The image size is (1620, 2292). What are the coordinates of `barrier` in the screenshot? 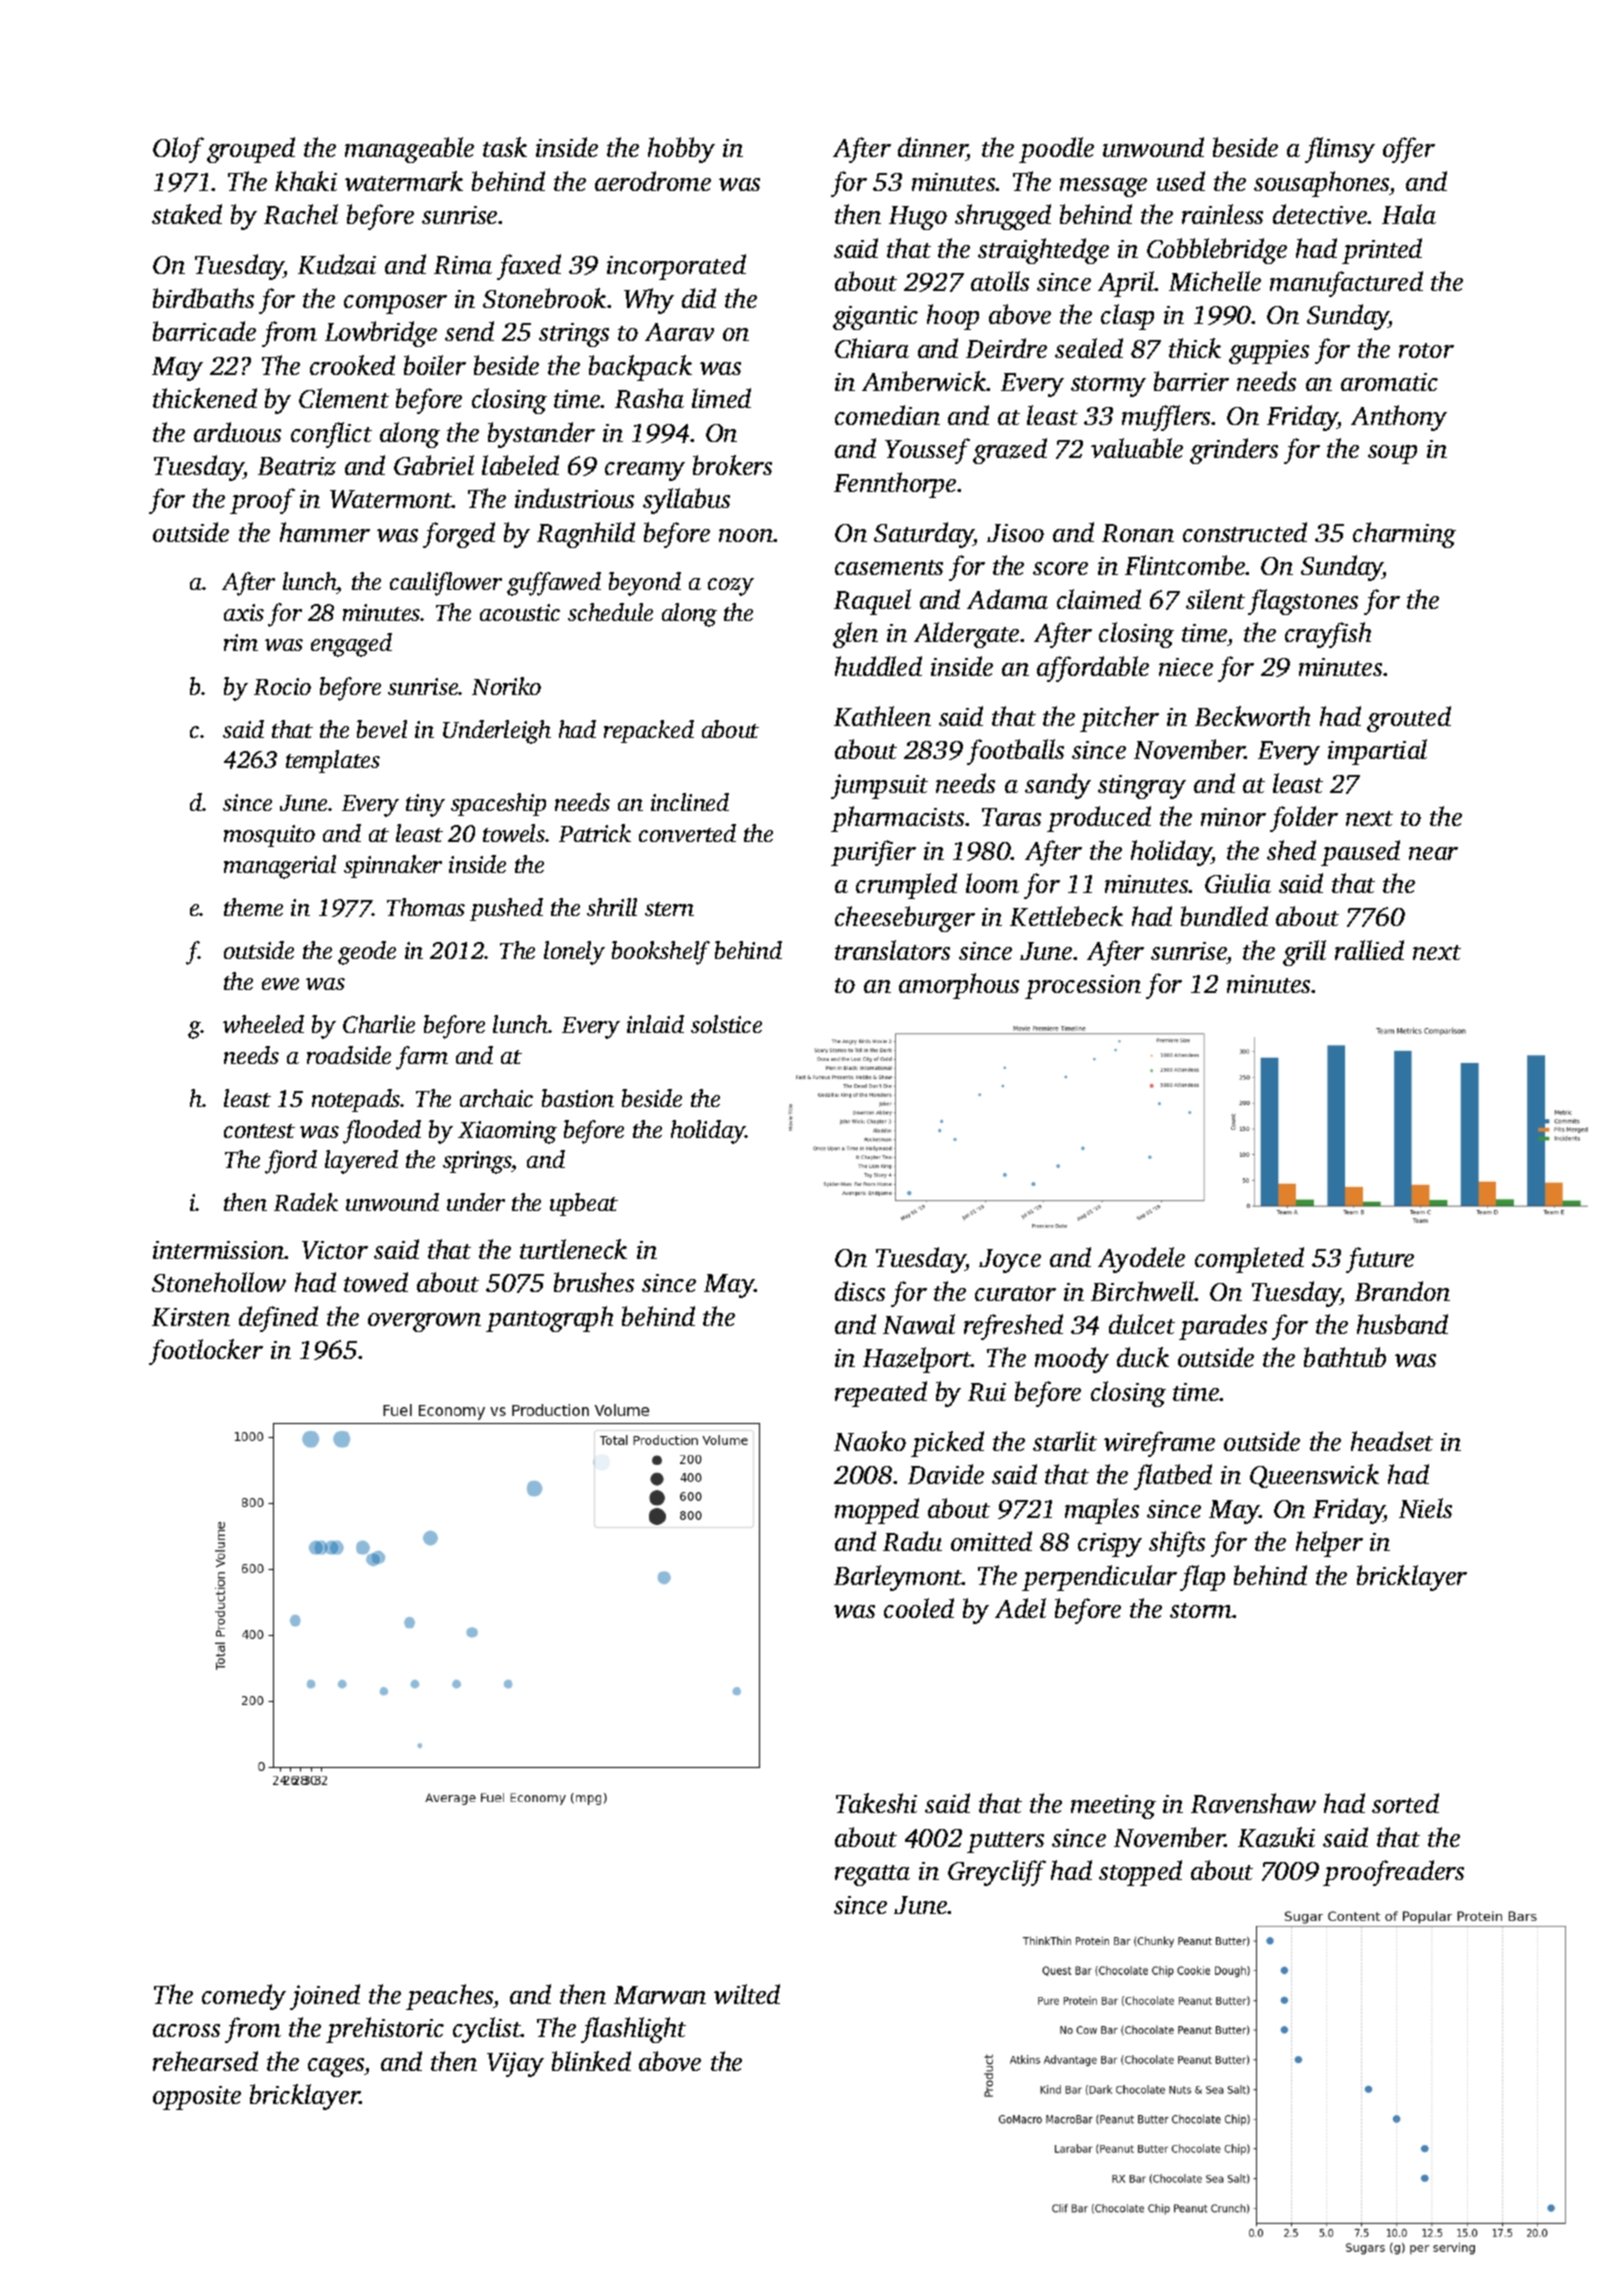 It's located at (1191, 381).
